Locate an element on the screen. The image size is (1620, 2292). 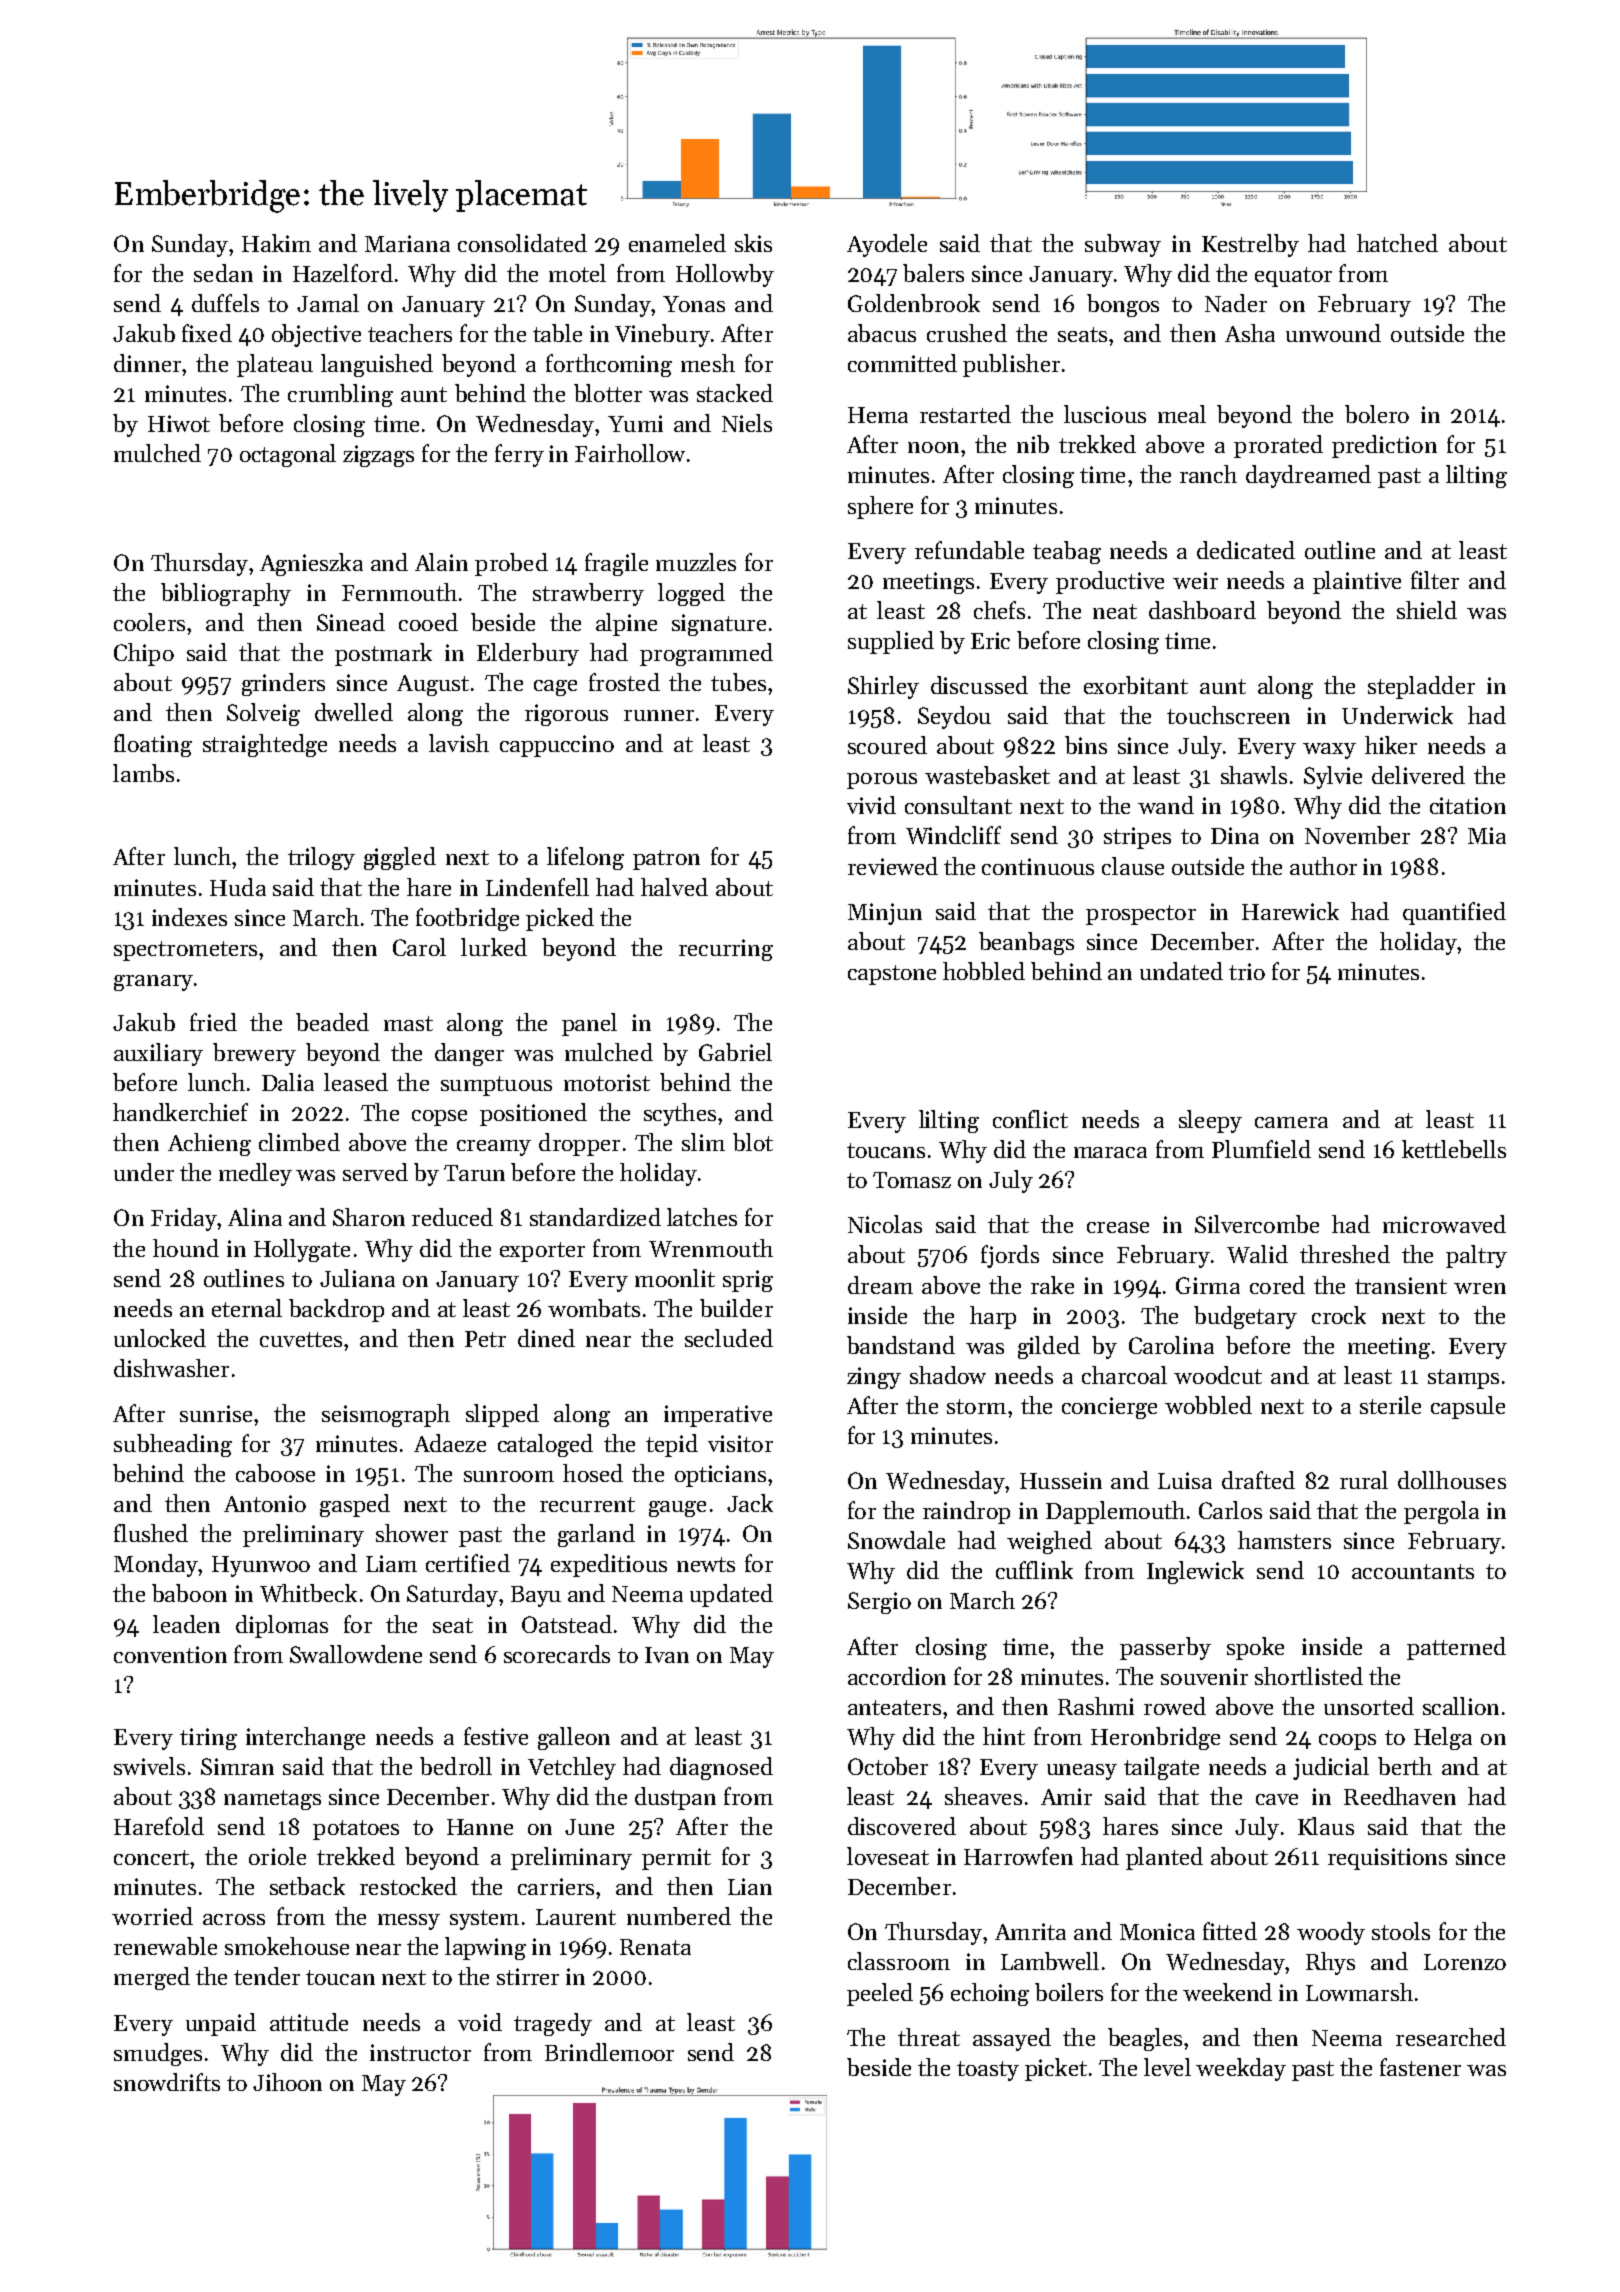
wombats is located at coordinates (594, 1308).
